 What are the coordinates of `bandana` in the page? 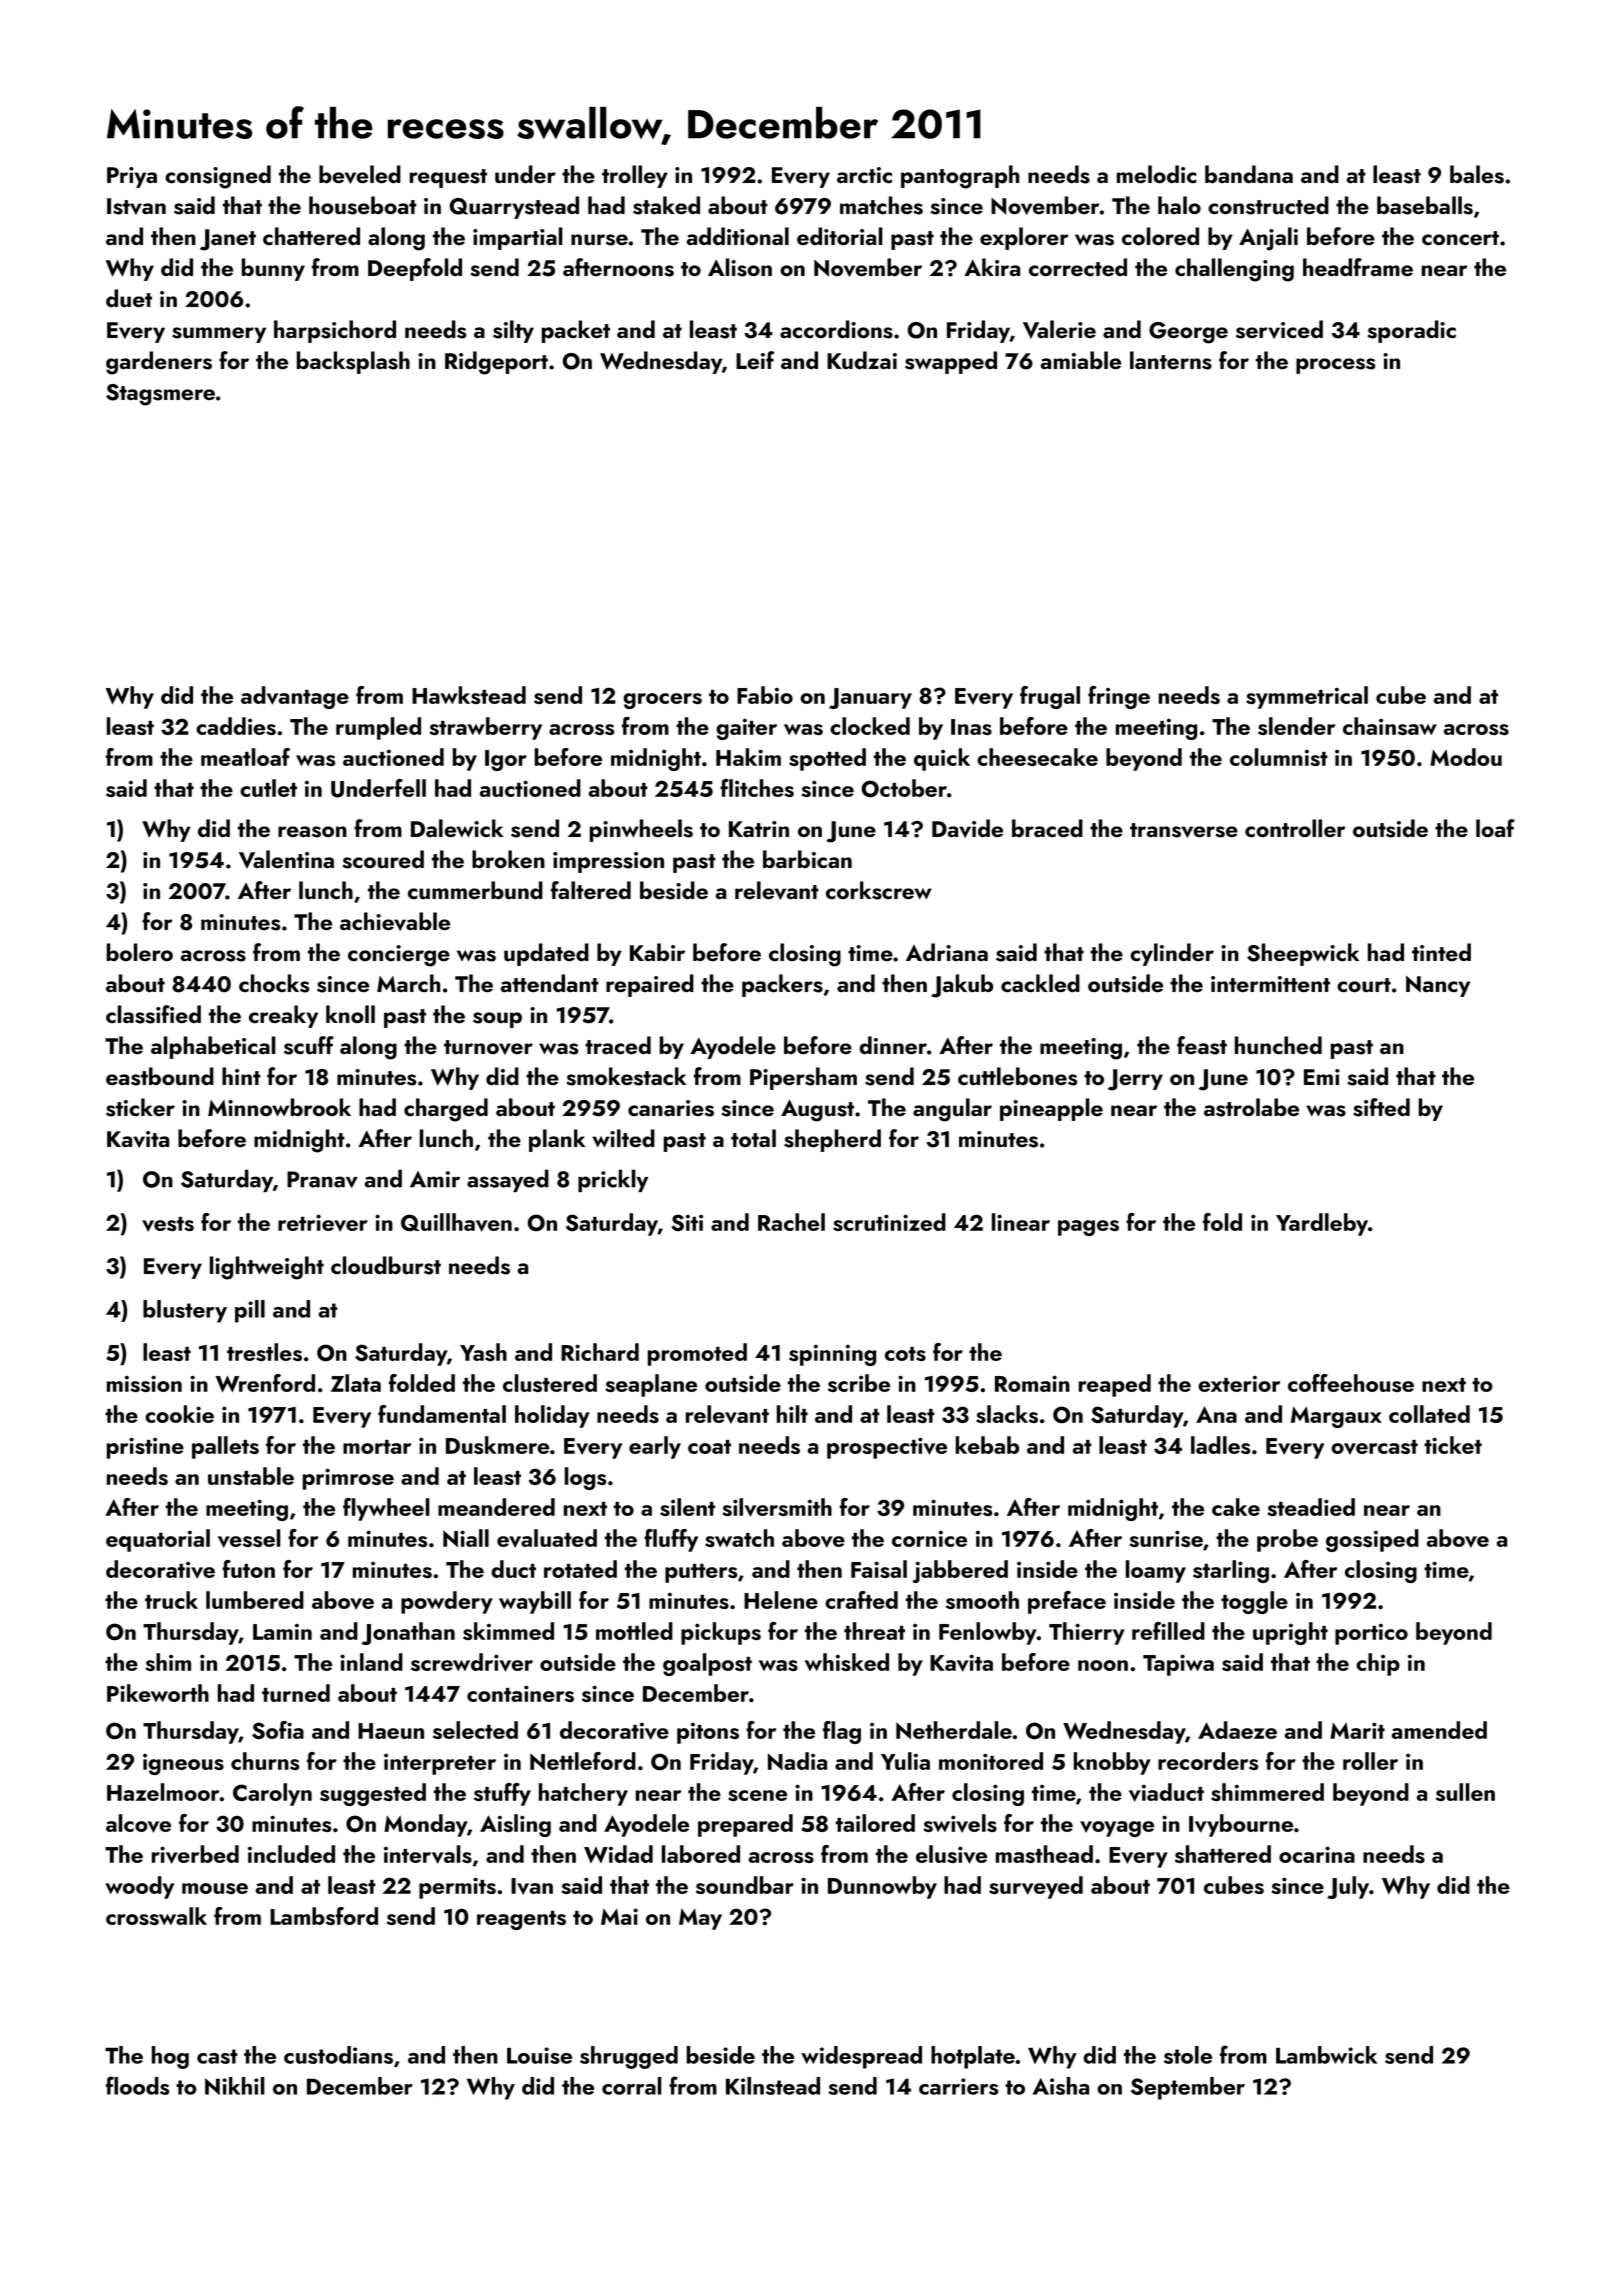 It's located at (1249, 174).
